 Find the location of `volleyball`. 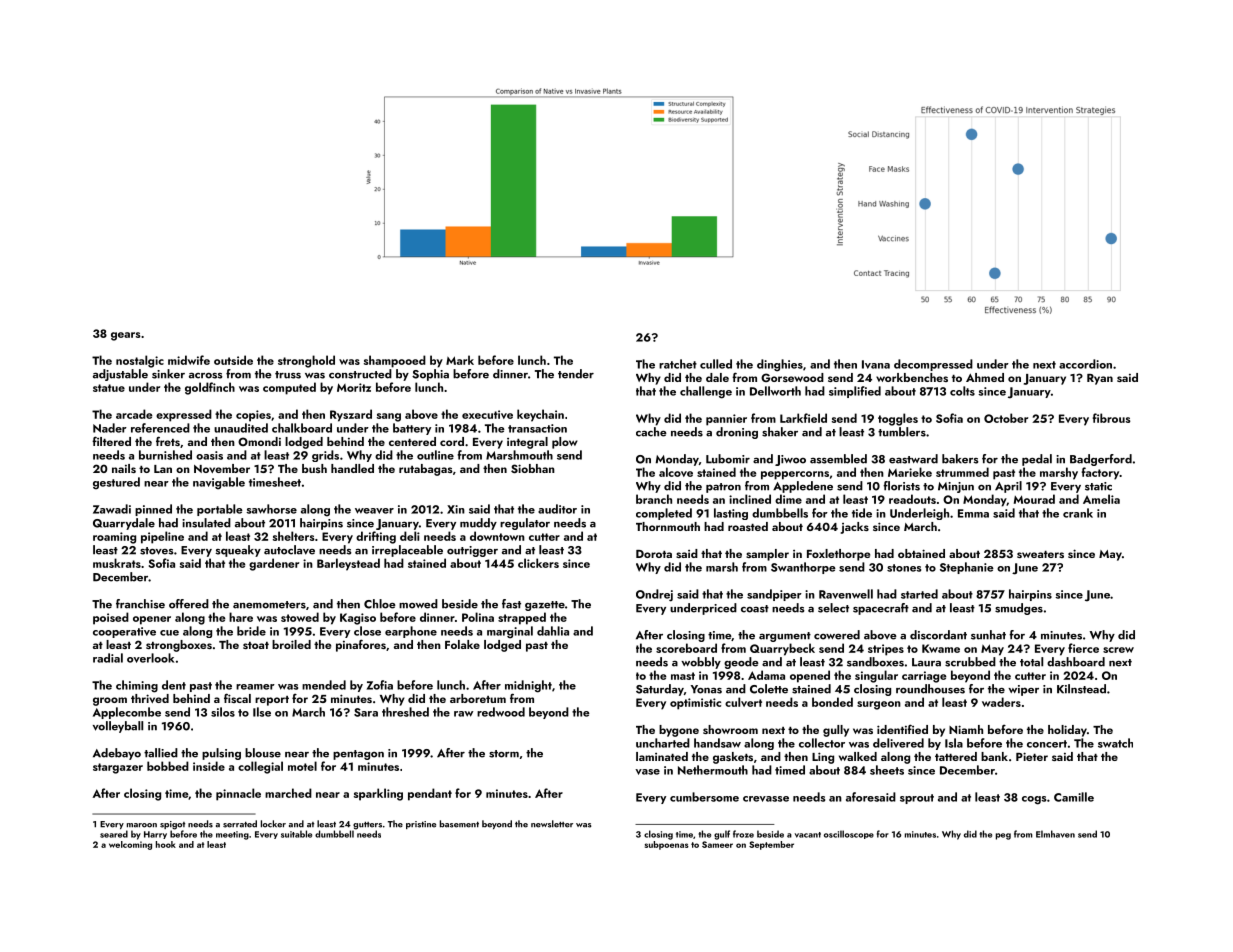

volleyball is located at coordinates (118, 727).
